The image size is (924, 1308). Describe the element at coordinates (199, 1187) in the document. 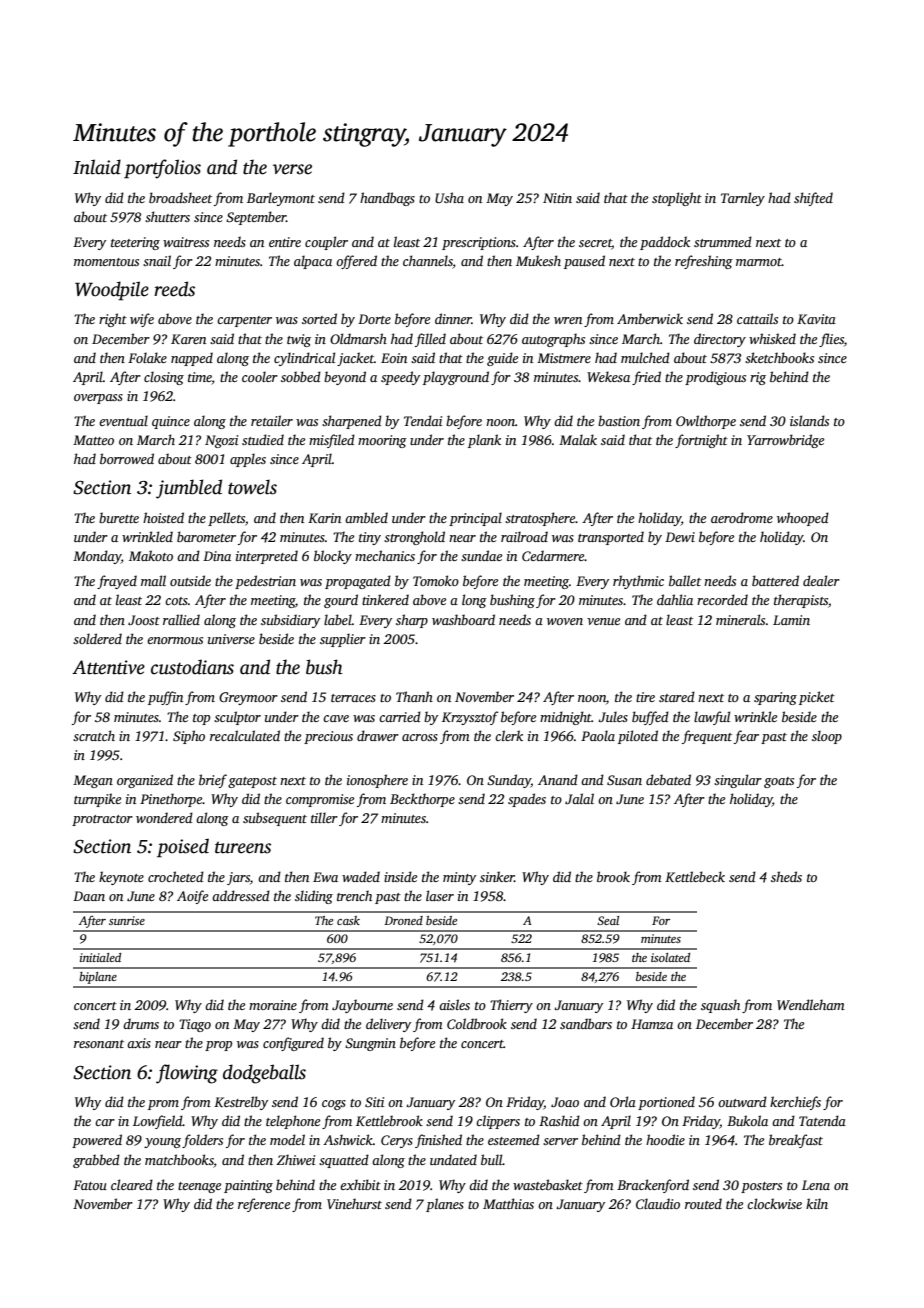

I see `teenage` at that location.
